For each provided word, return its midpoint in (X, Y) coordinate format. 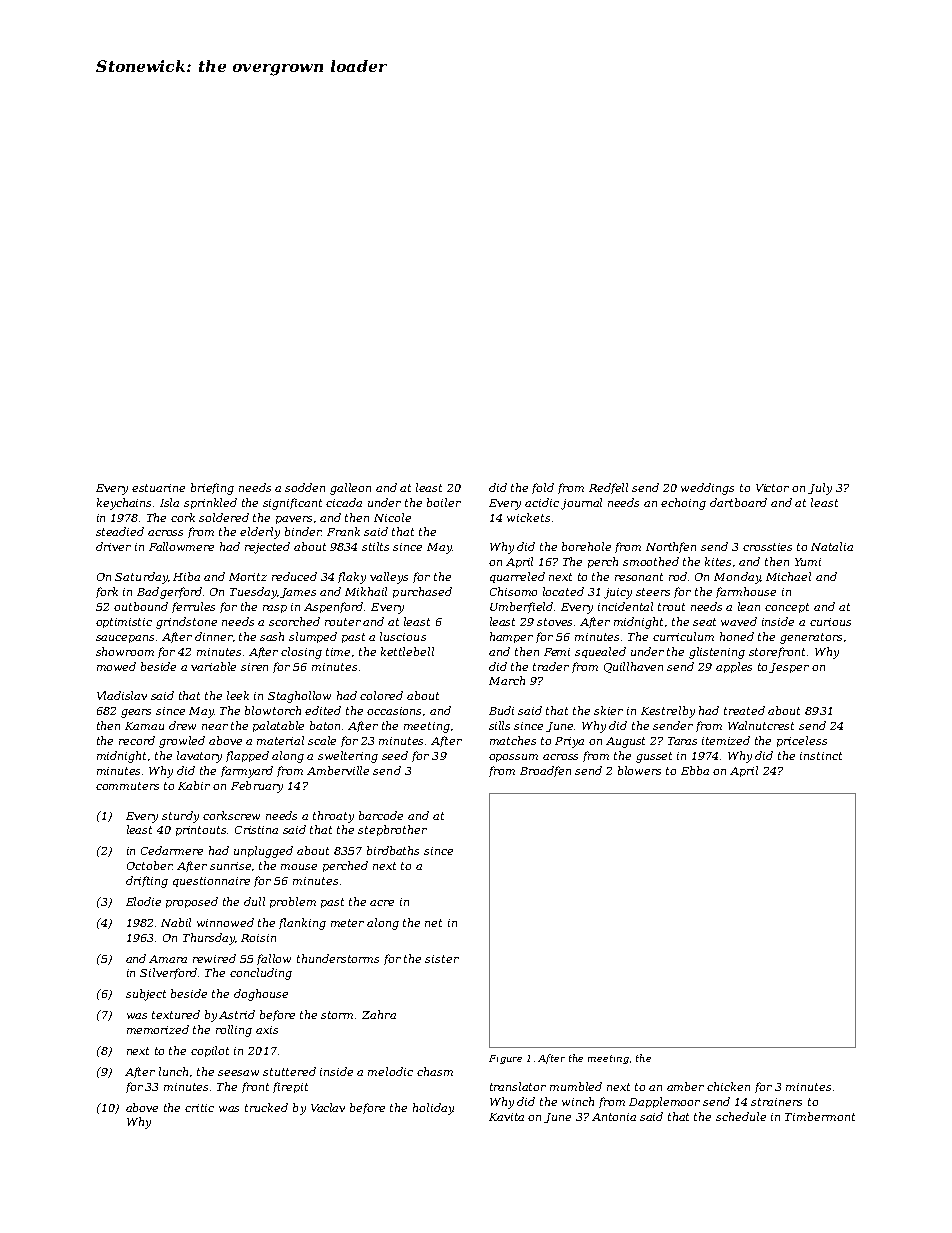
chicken (728, 1086)
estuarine (158, 488)
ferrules (193, 607)
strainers (776, 1102)
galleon (350, 489)
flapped (247, 756)
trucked (266, 1107)
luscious (403, 636)
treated (744, 710)
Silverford (168, 973)
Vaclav (328, 1107)
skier (608, 710)
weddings (707, 489)
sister (442, 959)
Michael (788, 576)
